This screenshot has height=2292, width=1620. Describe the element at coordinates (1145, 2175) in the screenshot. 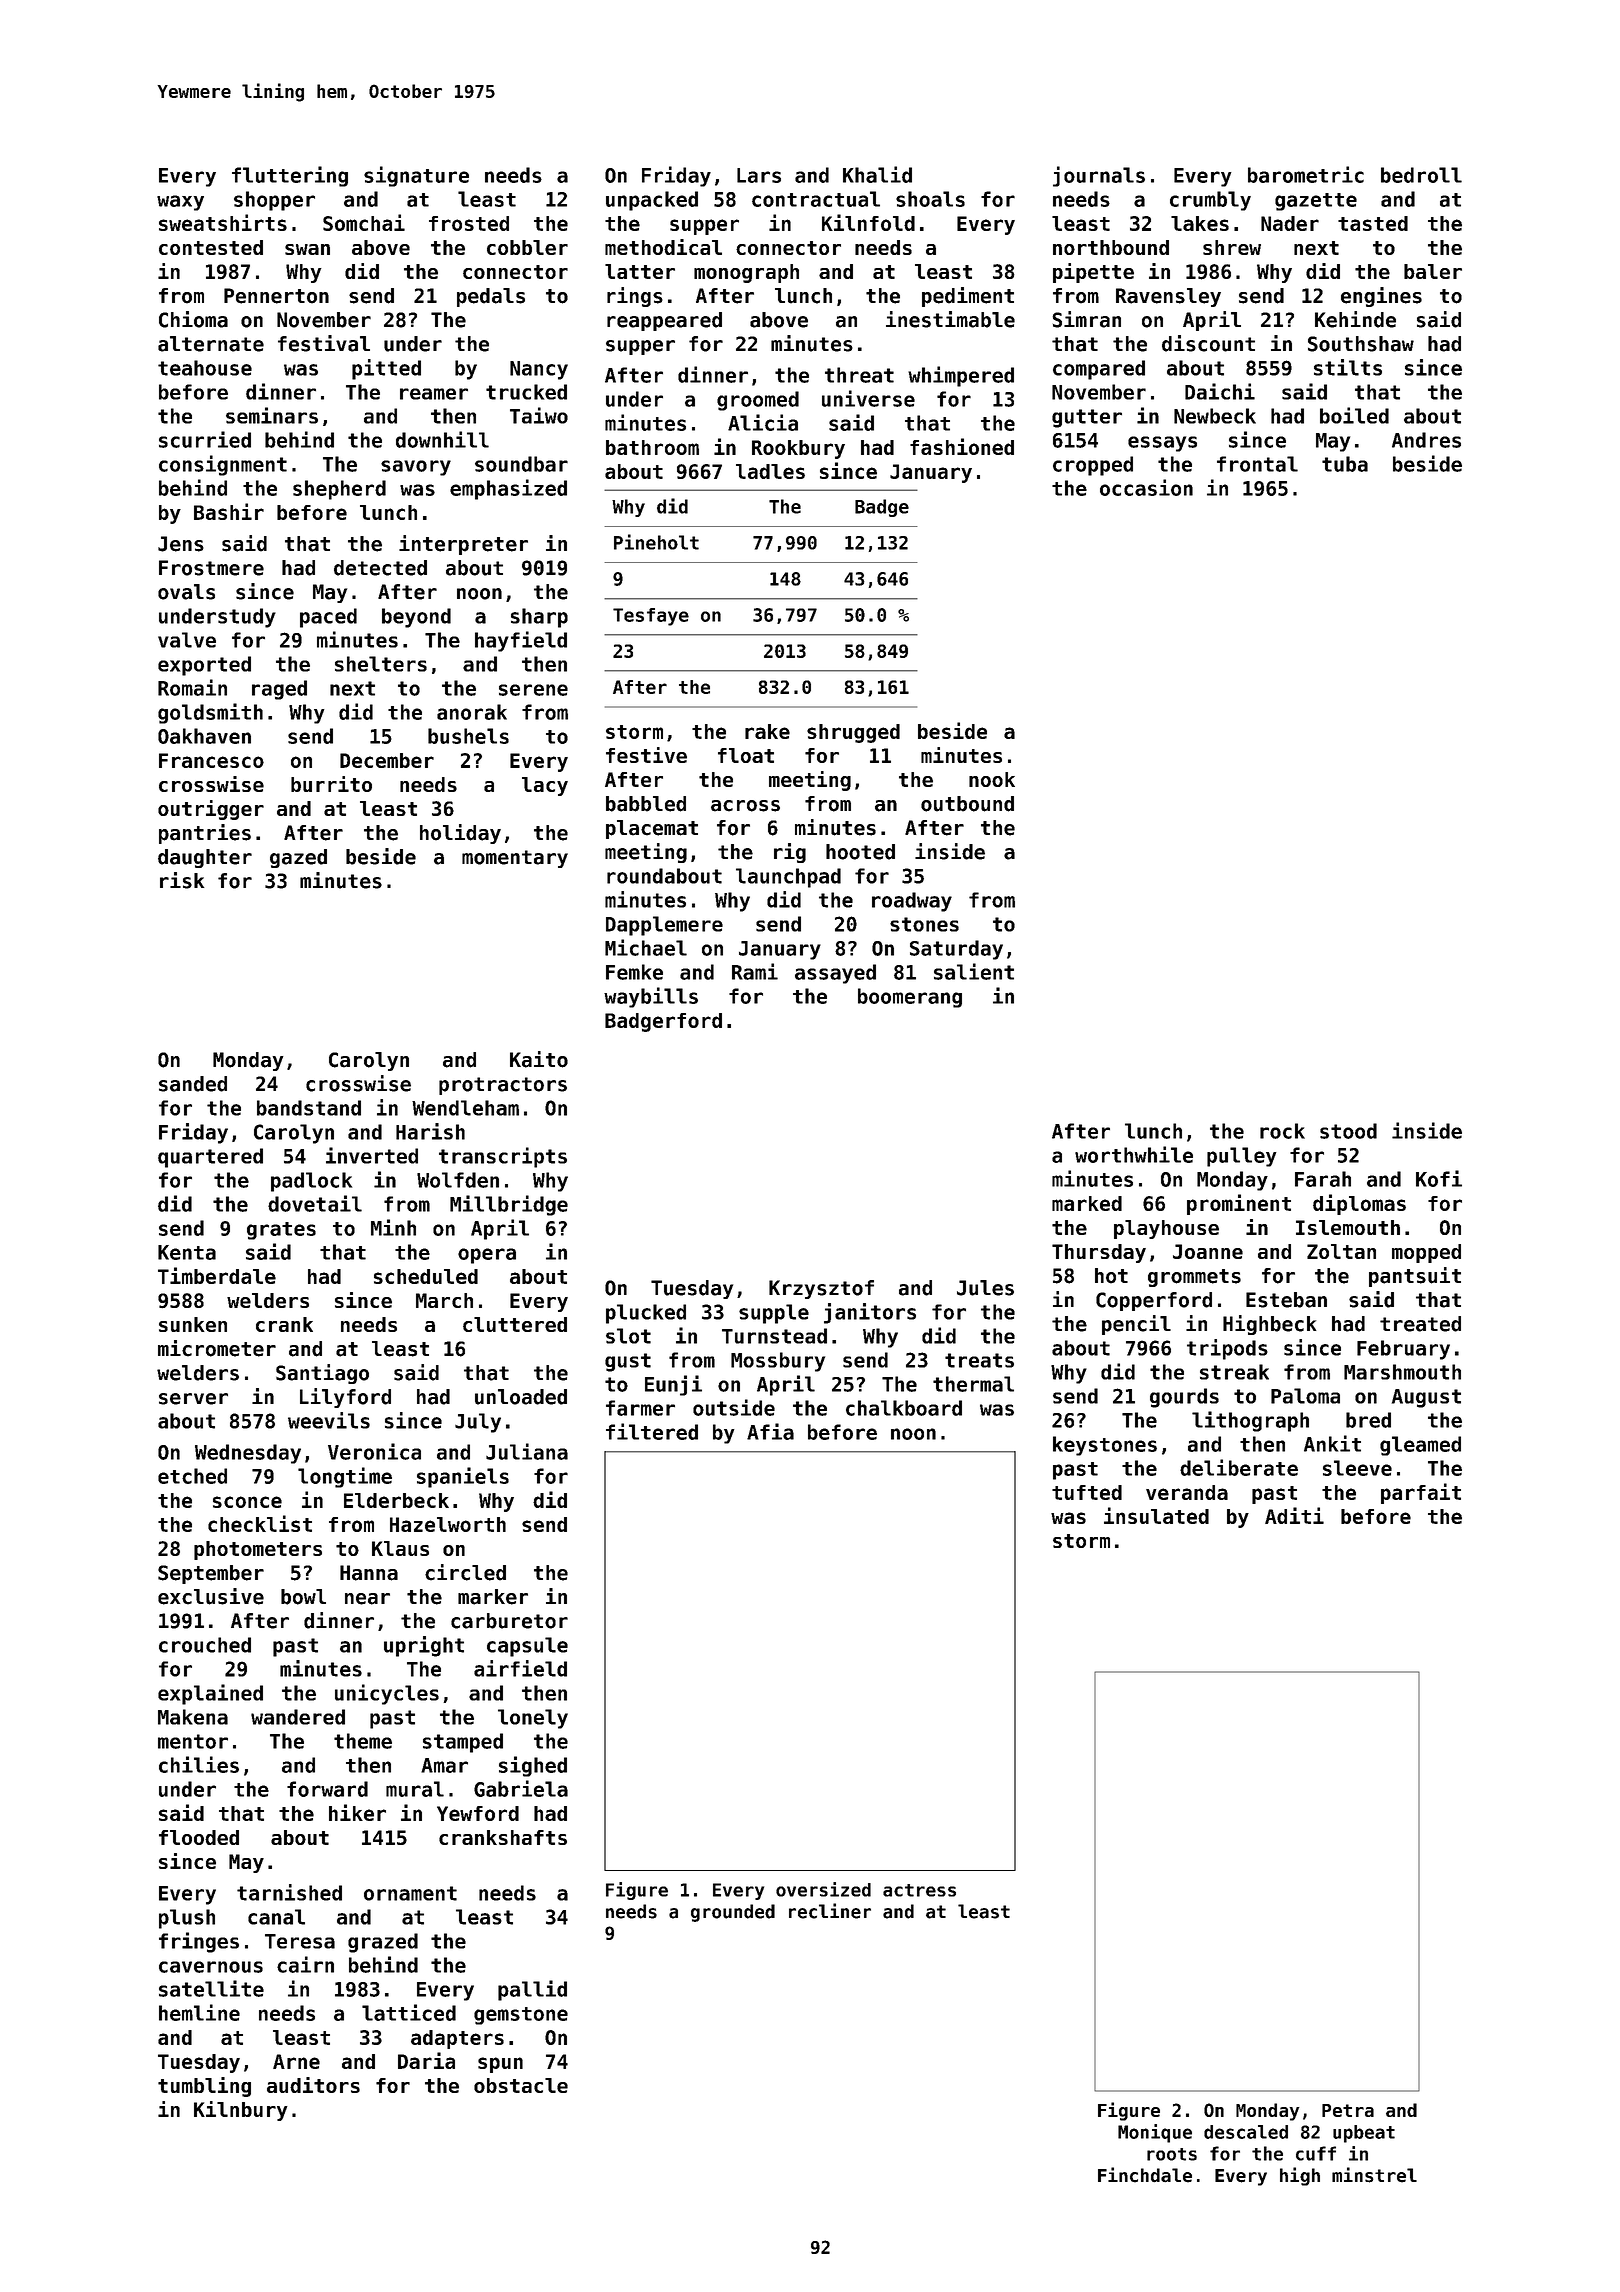

I see `Finchdale` at that location.
